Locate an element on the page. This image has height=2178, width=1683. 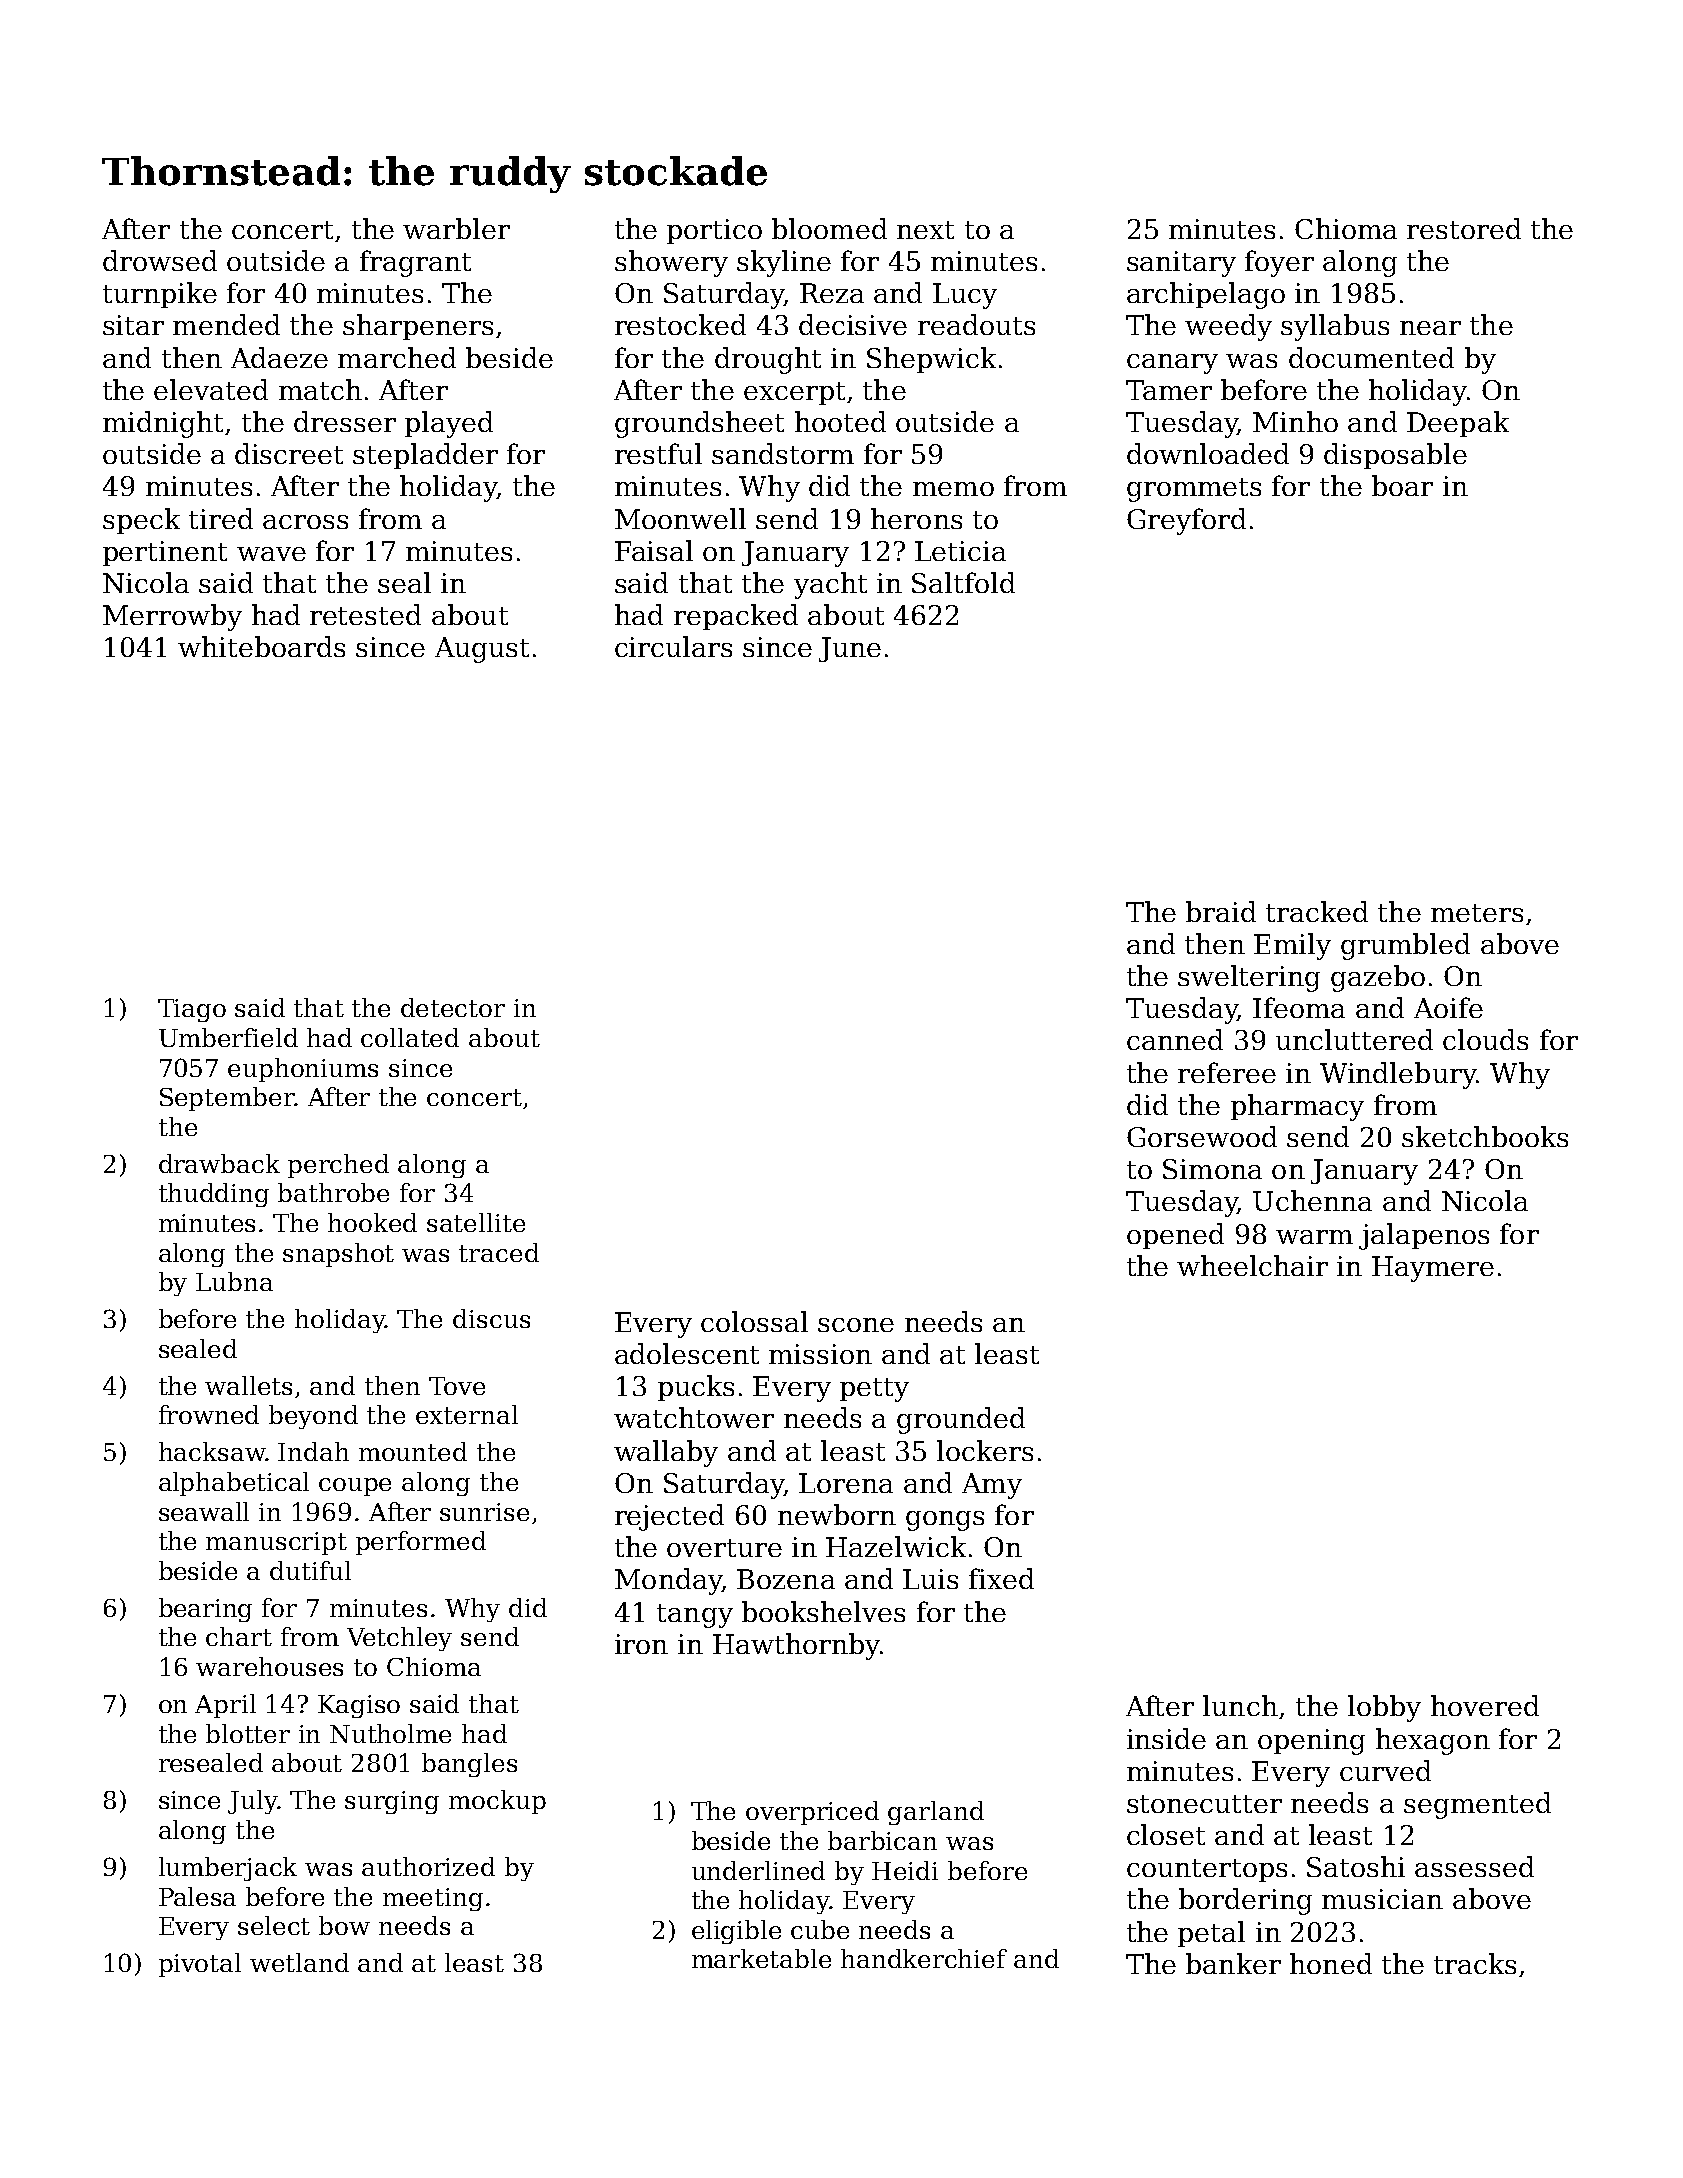
wheelchair is located at coordinates (1252, 1265).
